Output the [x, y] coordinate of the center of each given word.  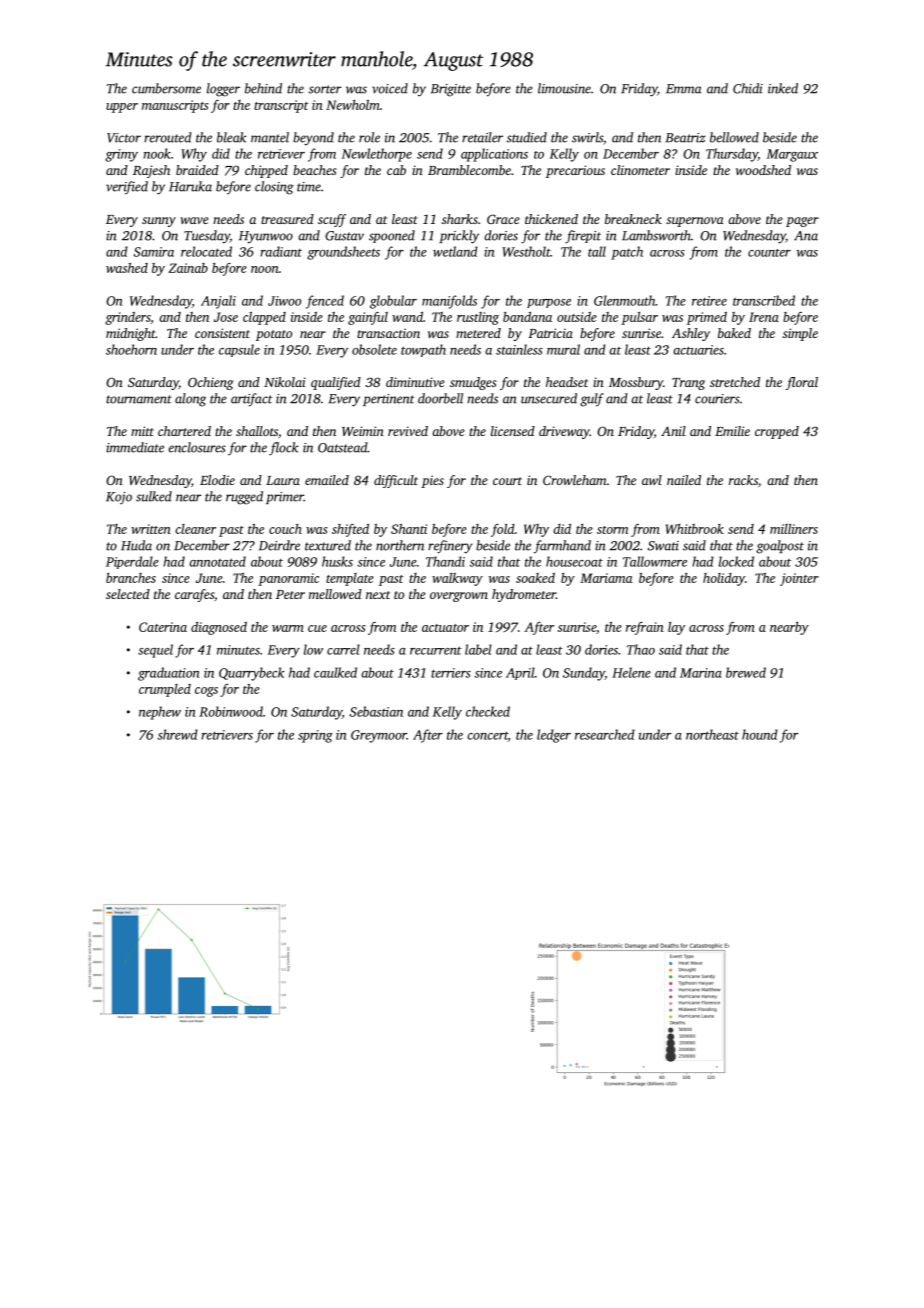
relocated [206, 251]
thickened [551, 219]
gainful [368, 318]
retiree [709, 301]
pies [432, 481]
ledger [554, 736]
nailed [684, 480]
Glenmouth [624, 300]
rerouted [168, 137]
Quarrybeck [251, 674]
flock [283, 449]
